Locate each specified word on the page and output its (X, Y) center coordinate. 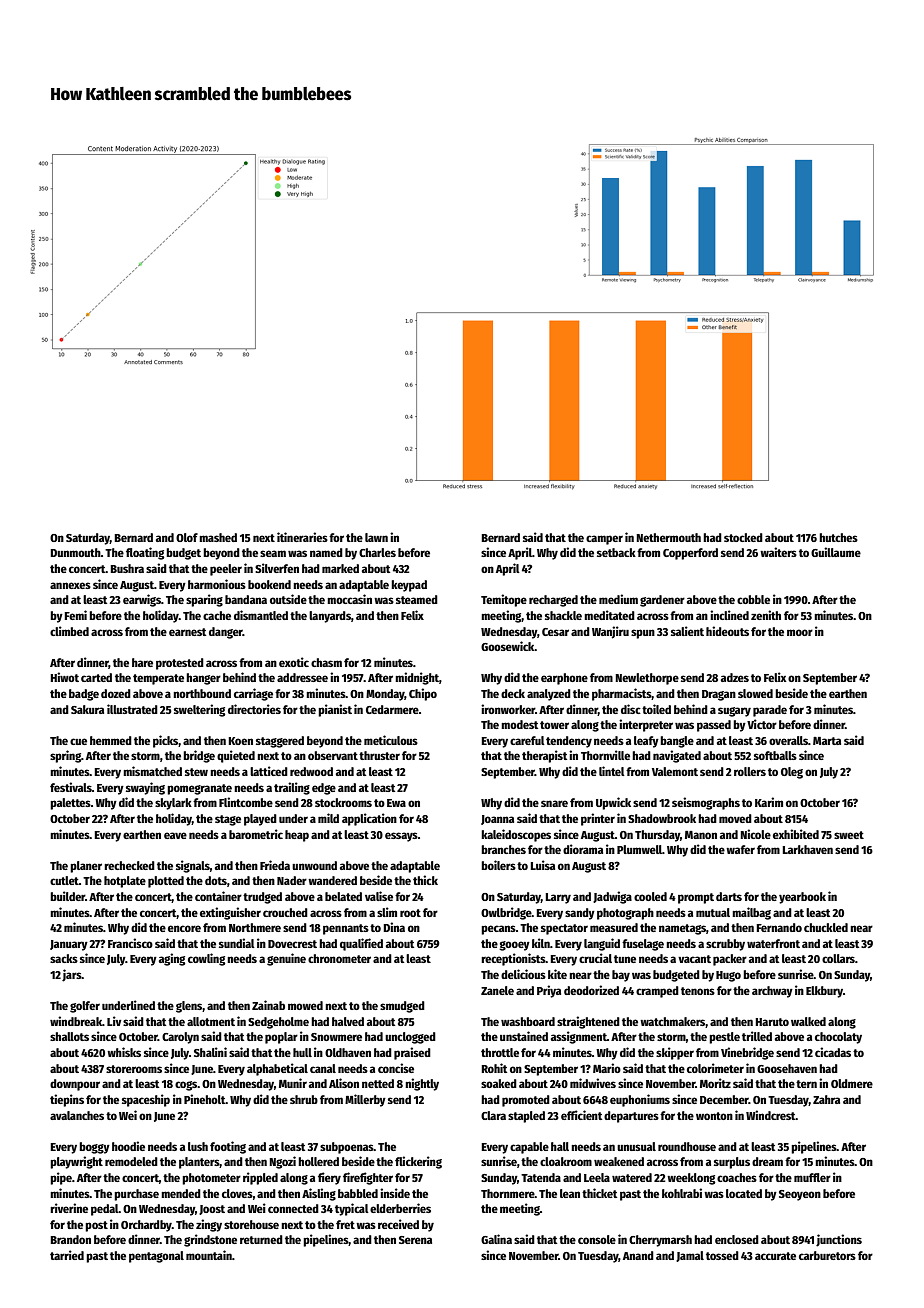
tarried (67, 1255)
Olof (187, 537)
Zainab (268, 1005)
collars (838, 958)
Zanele (497, 990)
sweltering (199, 710)
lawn (376, 537)
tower (554, 725)
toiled (656, 709)
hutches (838, 537)
